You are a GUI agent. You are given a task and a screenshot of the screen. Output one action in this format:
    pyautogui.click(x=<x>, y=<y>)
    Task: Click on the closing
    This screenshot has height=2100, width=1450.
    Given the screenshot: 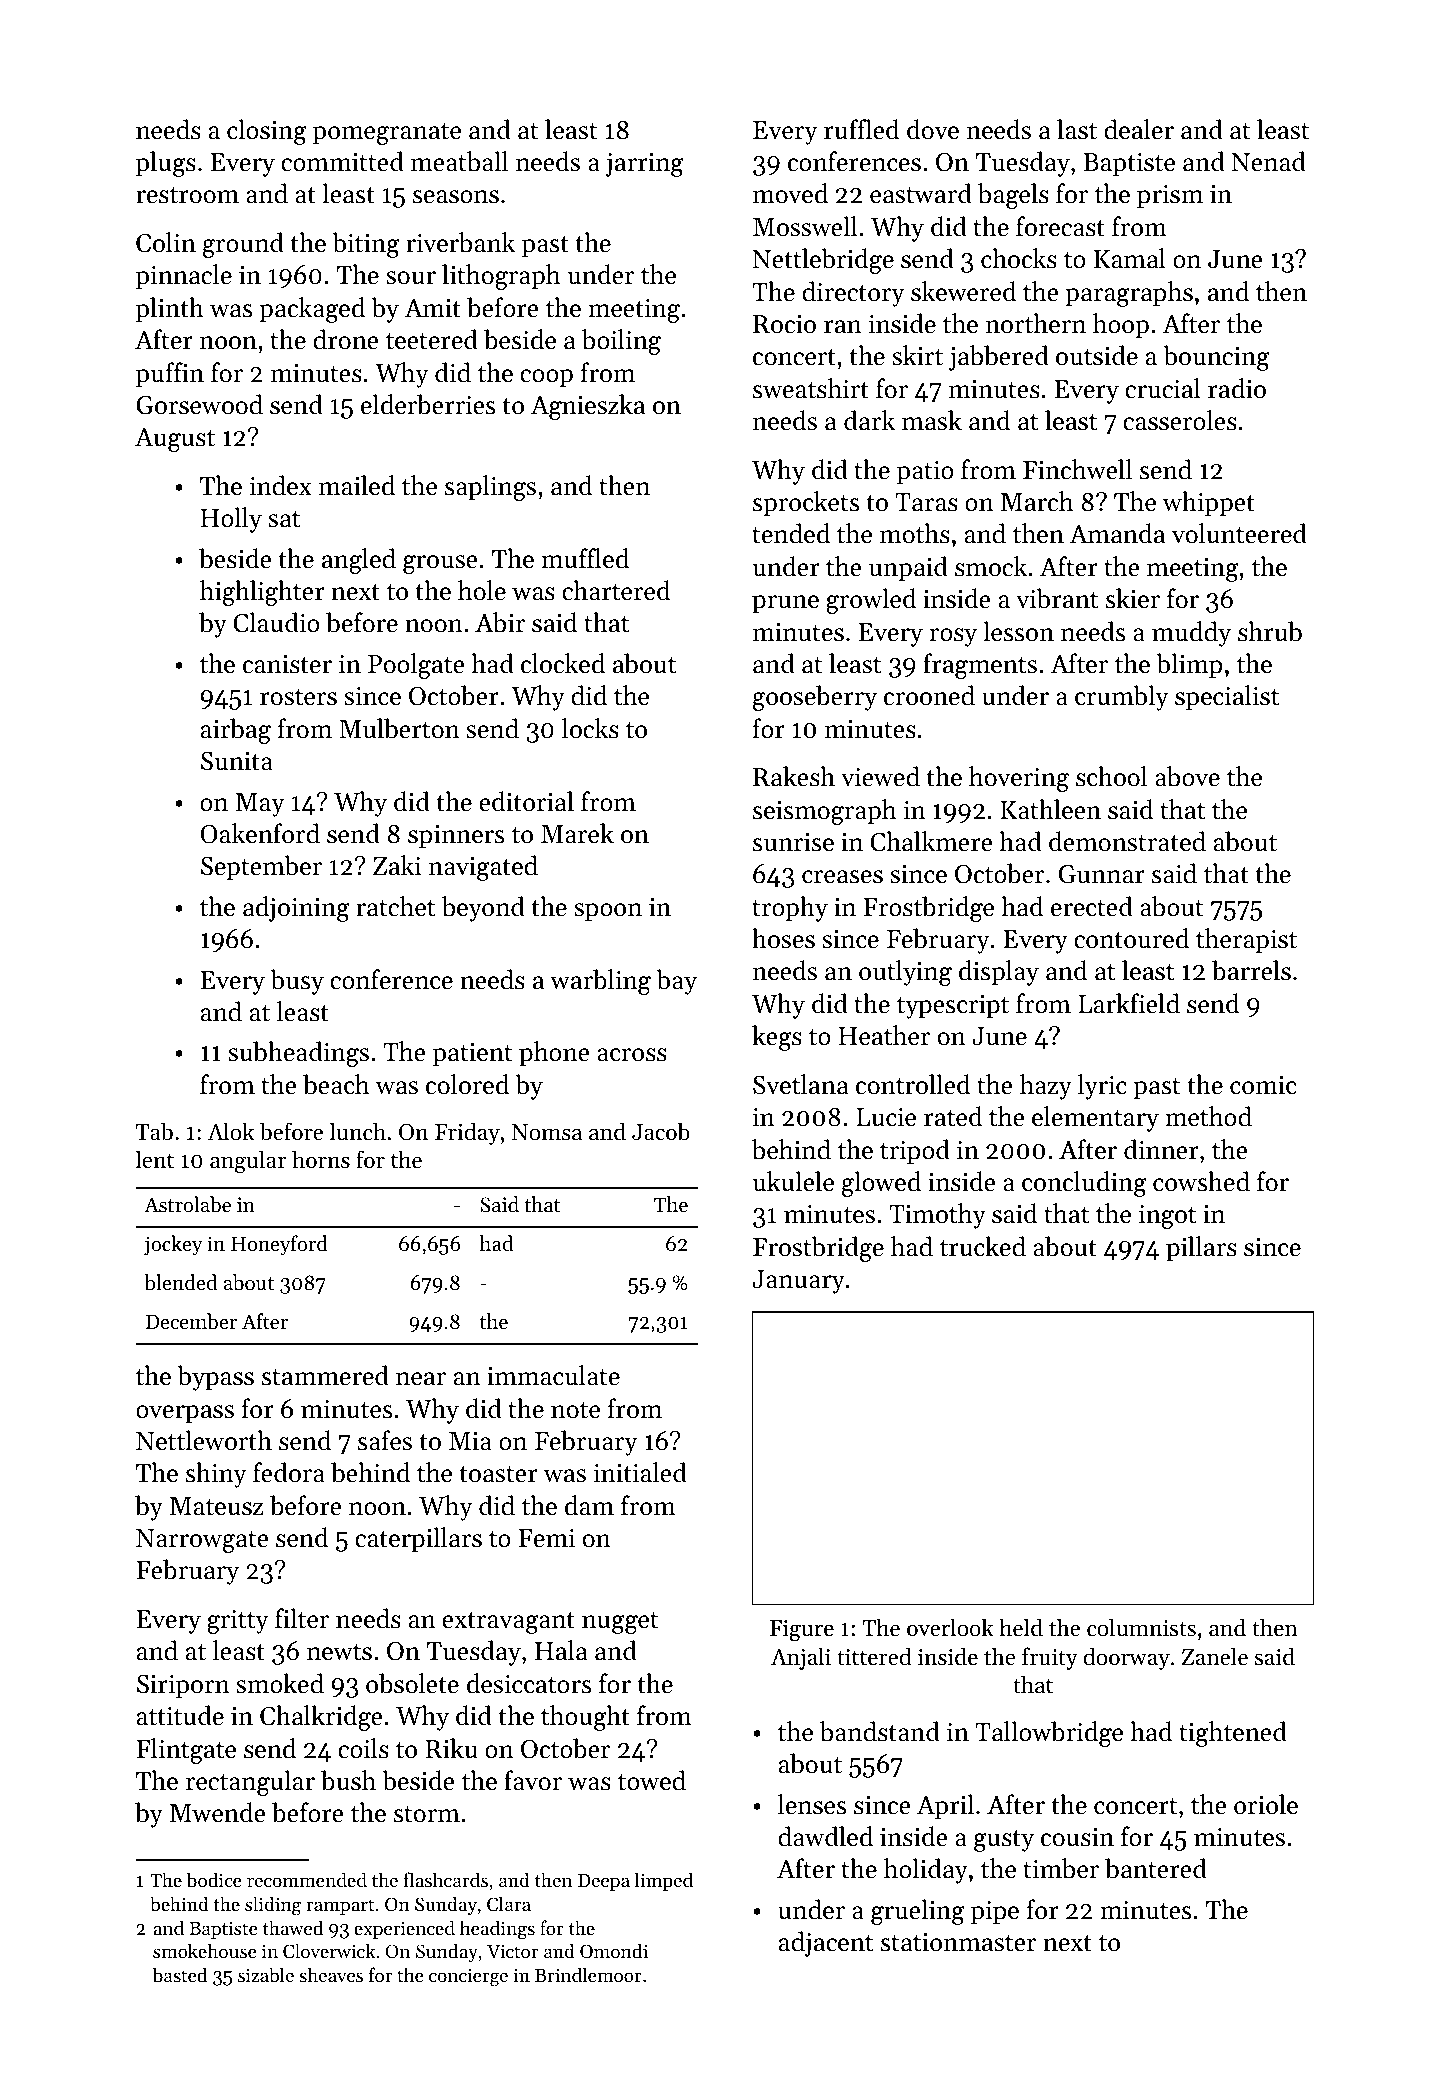 What is the action you would take?
    pyautogui.click(x=267, y=132)
